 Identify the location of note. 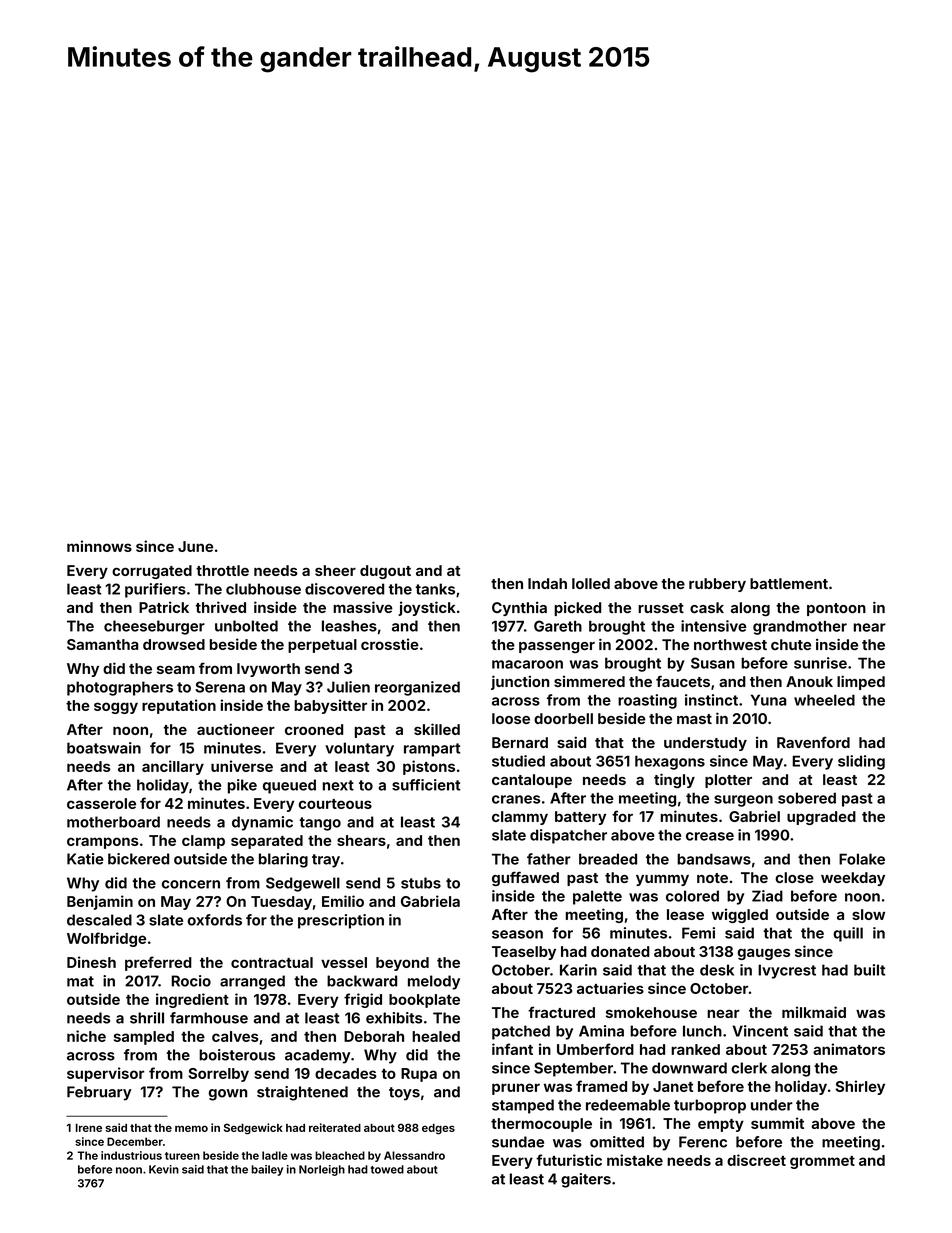
(712, 878).
